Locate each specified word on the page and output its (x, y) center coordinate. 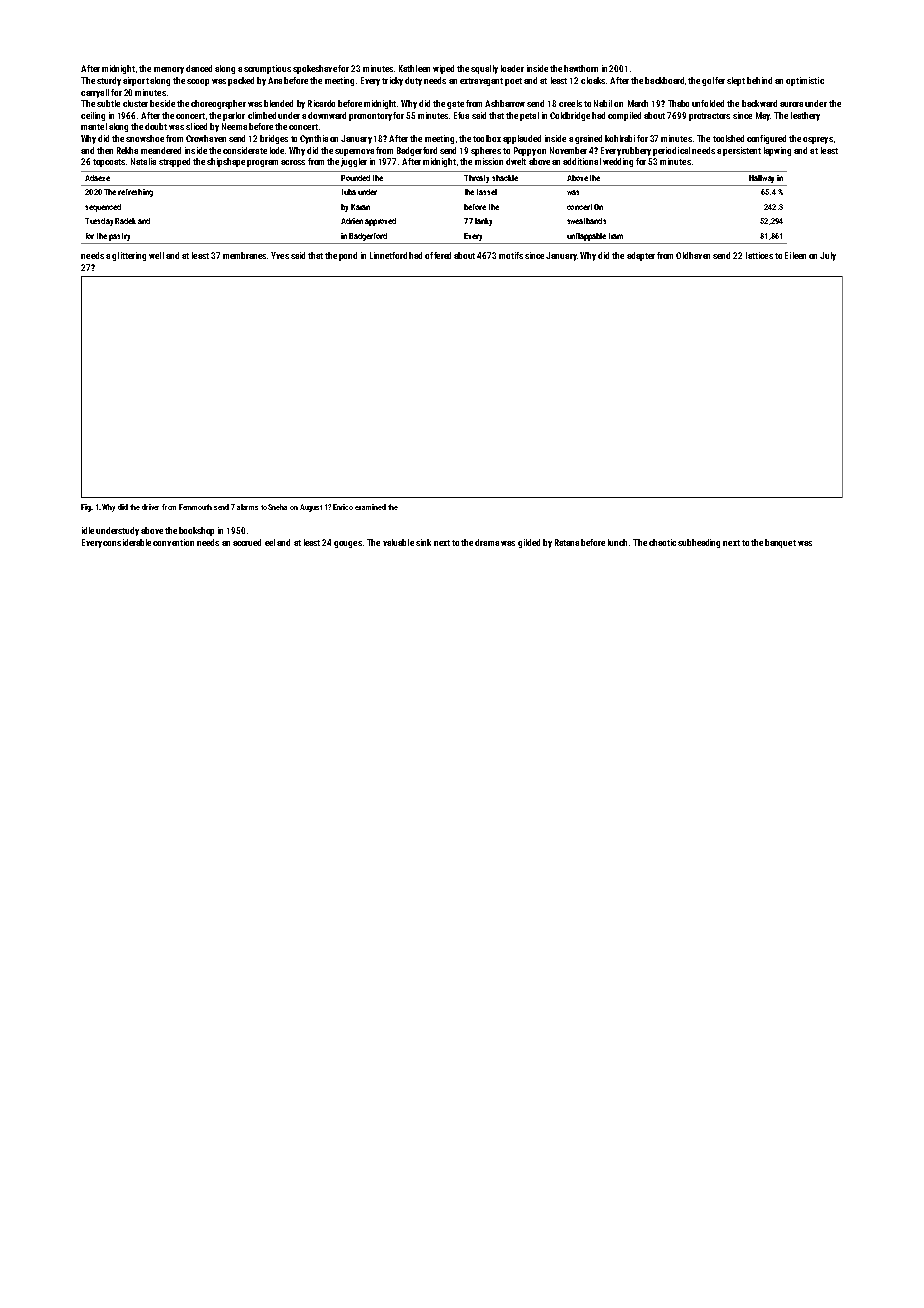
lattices (759, 255)
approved (380, 222)
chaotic (662, 542)
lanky (483, 222)
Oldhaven (693, 255)
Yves (280, 255)
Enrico (343, 507)
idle (88, 530)
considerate (245, 150)
